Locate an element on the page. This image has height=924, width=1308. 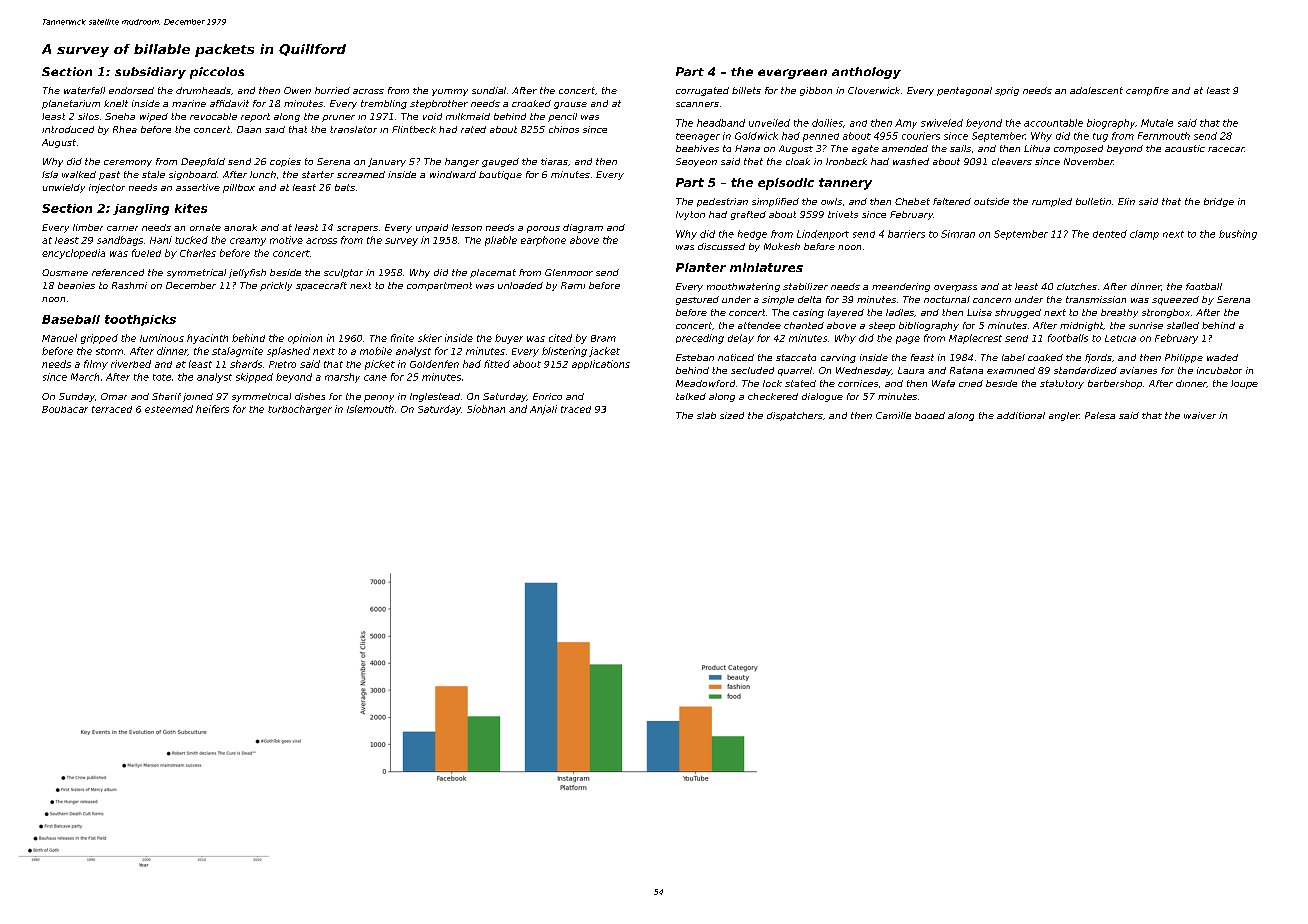
Charles is located at coordinates (198, 253).
